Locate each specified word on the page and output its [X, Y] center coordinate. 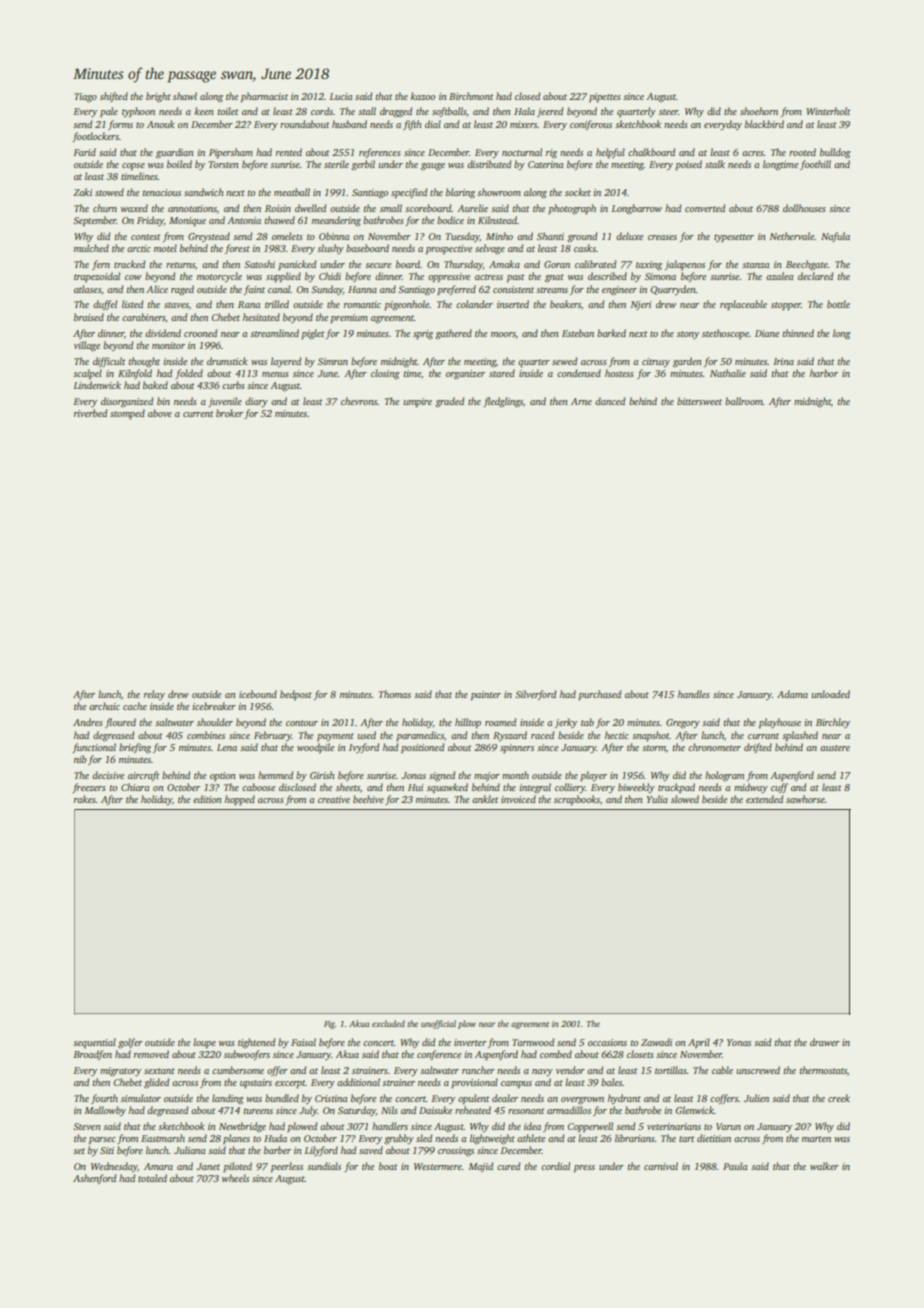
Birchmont [471, 96]
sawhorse [805, 799]
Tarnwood [533, 1042]
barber [277, 1150]
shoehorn [759, 111]
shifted [114, 97]
